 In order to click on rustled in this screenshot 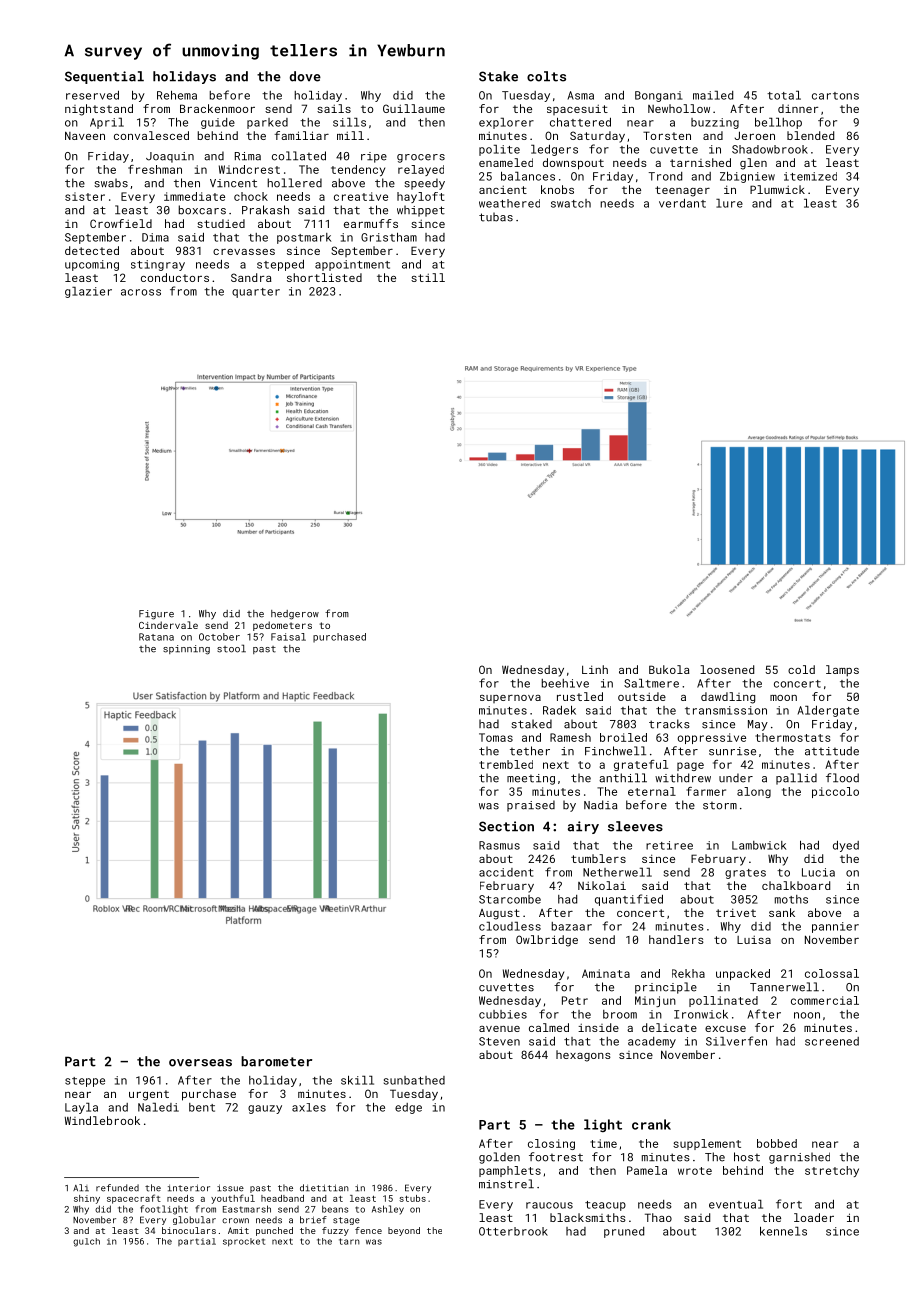, I will do `click(580, 696)`.
